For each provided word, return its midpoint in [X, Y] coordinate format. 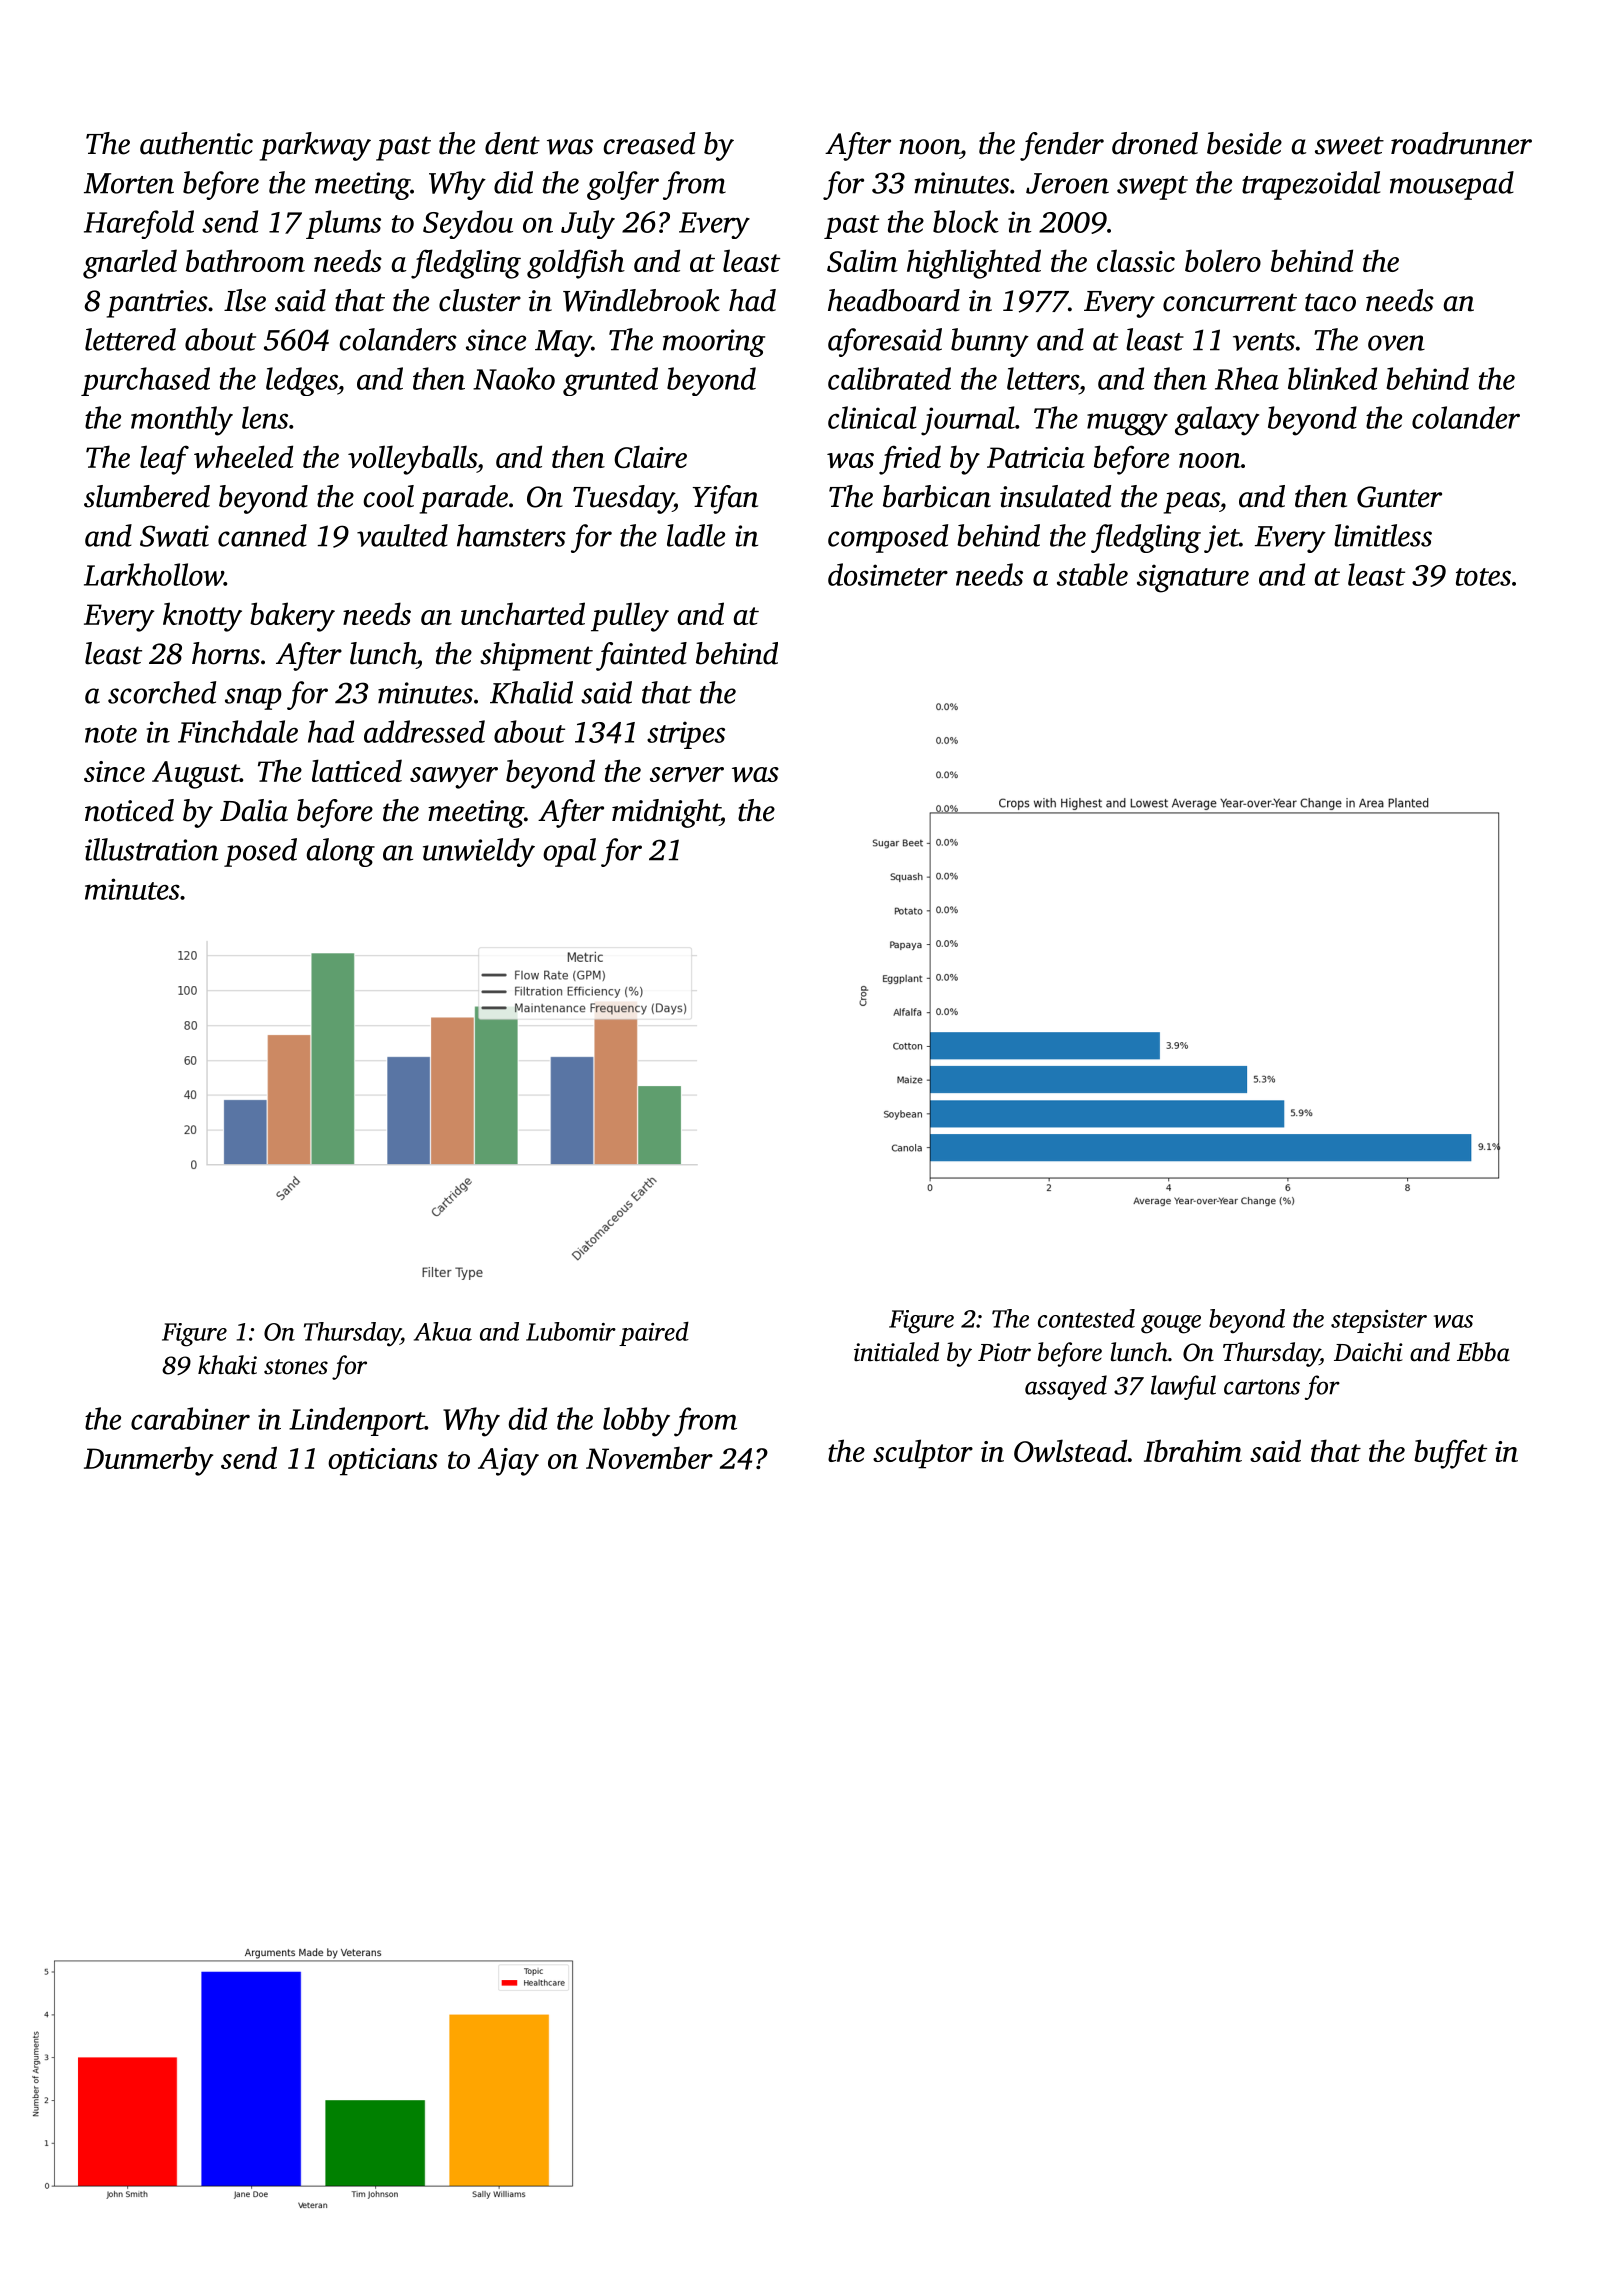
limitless [1383, 535]
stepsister [1379, 1321]
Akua [443, 1331]
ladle [696, 535]
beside [1244, 143]
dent [512, 143]
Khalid [531, 692]
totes [1483, 577]
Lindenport [357, 1421]
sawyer [454, 778]
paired [654, 1334]
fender [1062, 146]
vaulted [402, 535]
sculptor [923, 1454]
